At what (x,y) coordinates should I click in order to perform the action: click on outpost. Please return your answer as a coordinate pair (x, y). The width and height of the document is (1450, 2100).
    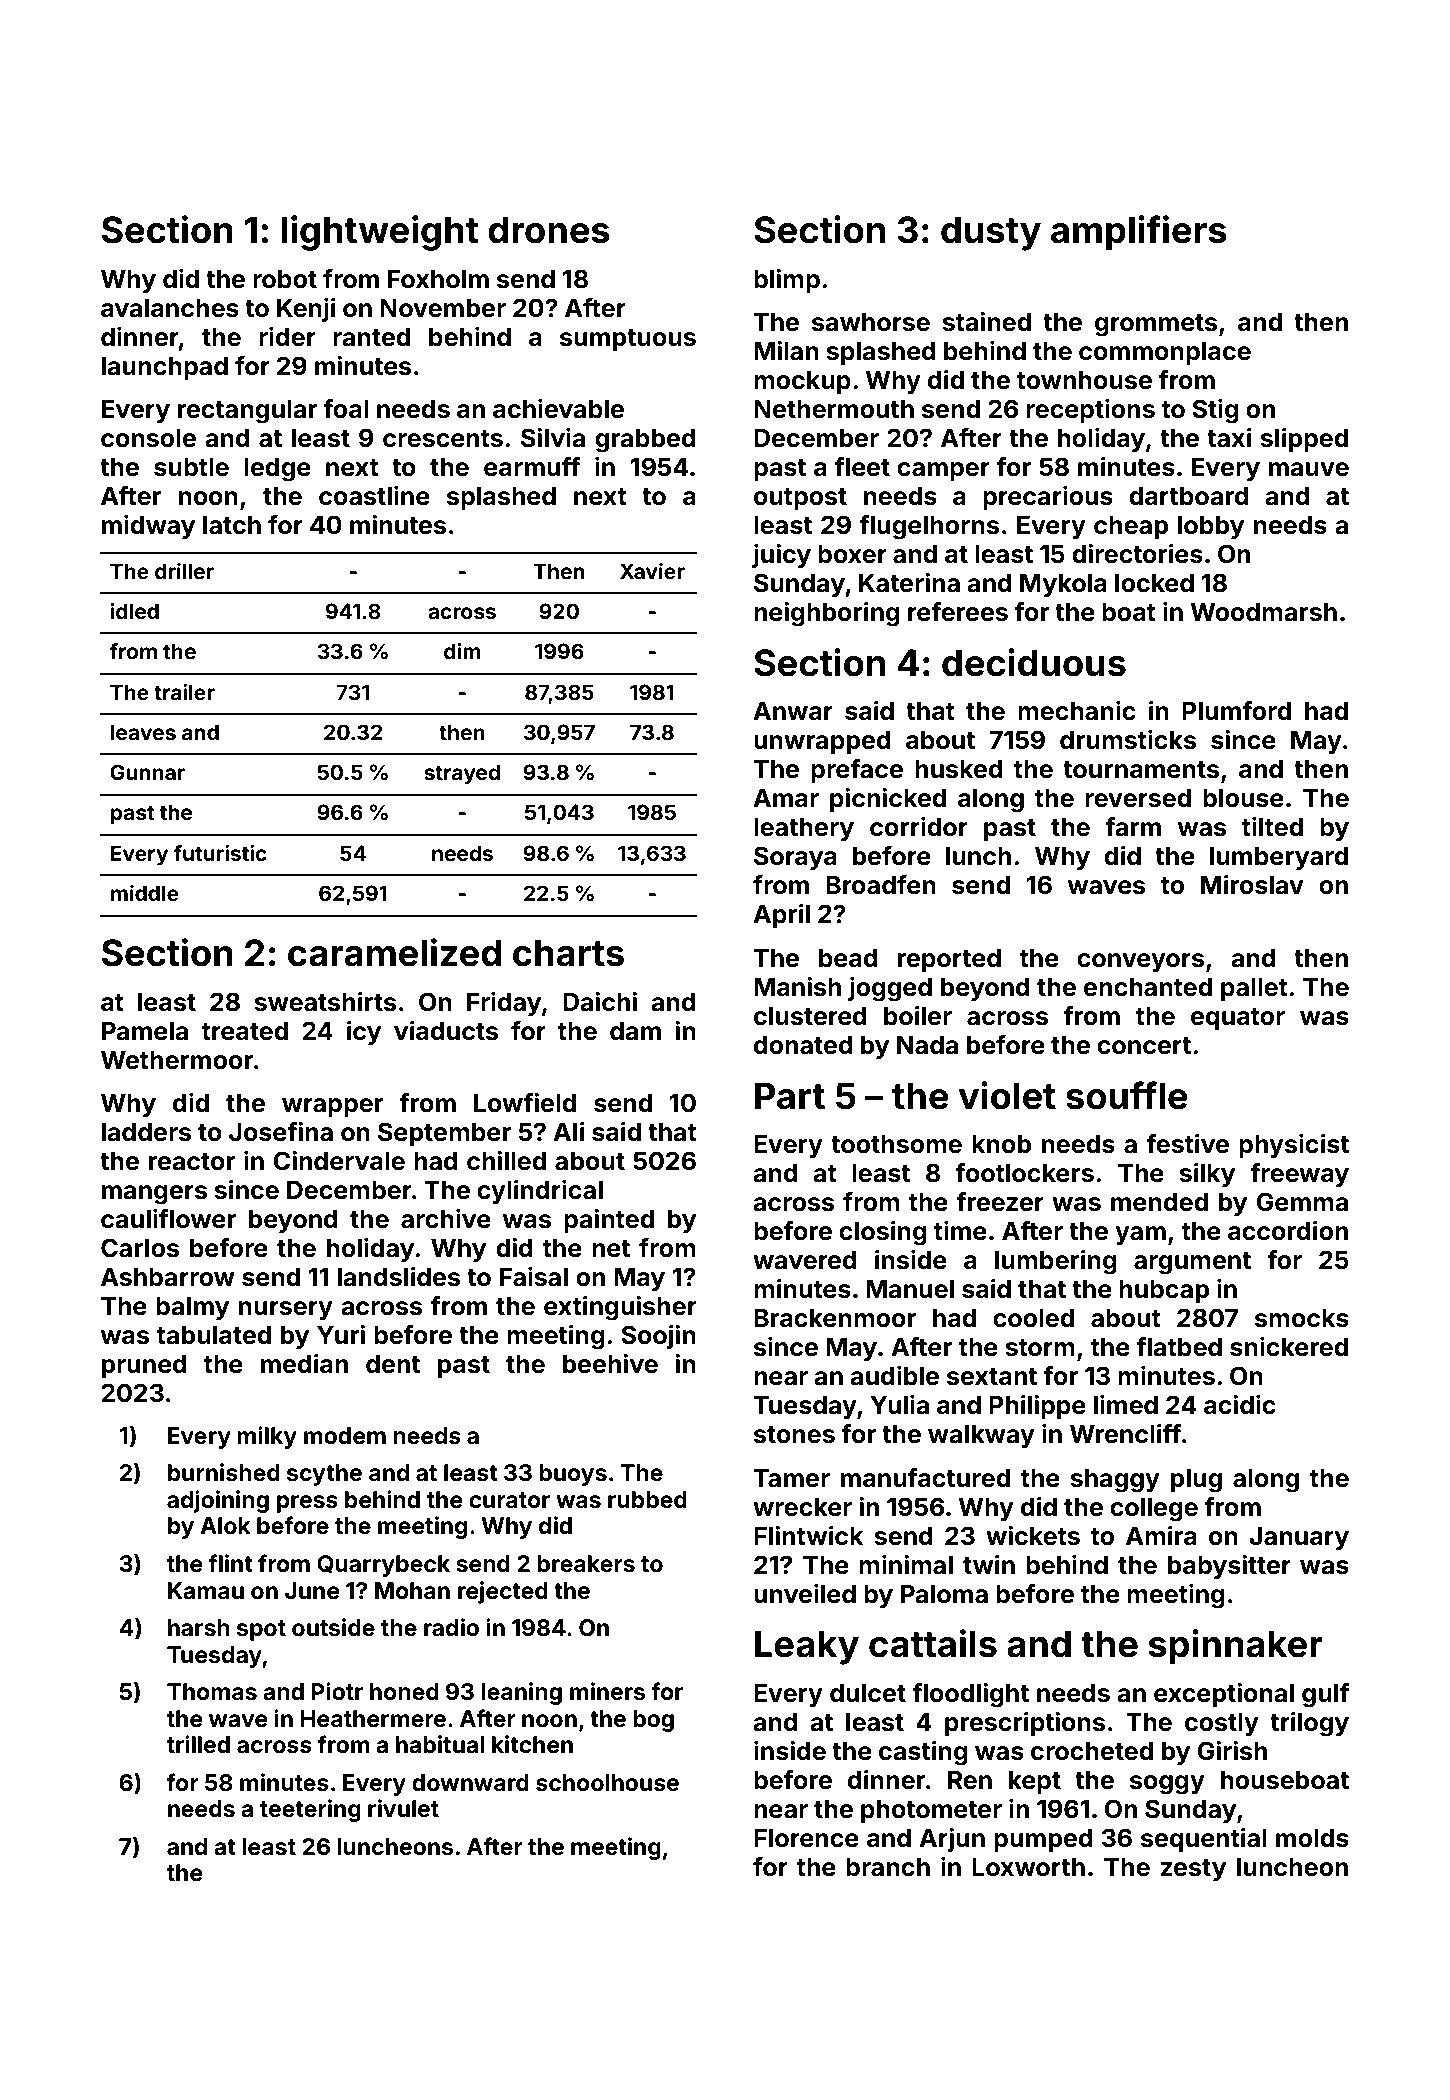
    Looking at the image, I should click on (800, 499).
